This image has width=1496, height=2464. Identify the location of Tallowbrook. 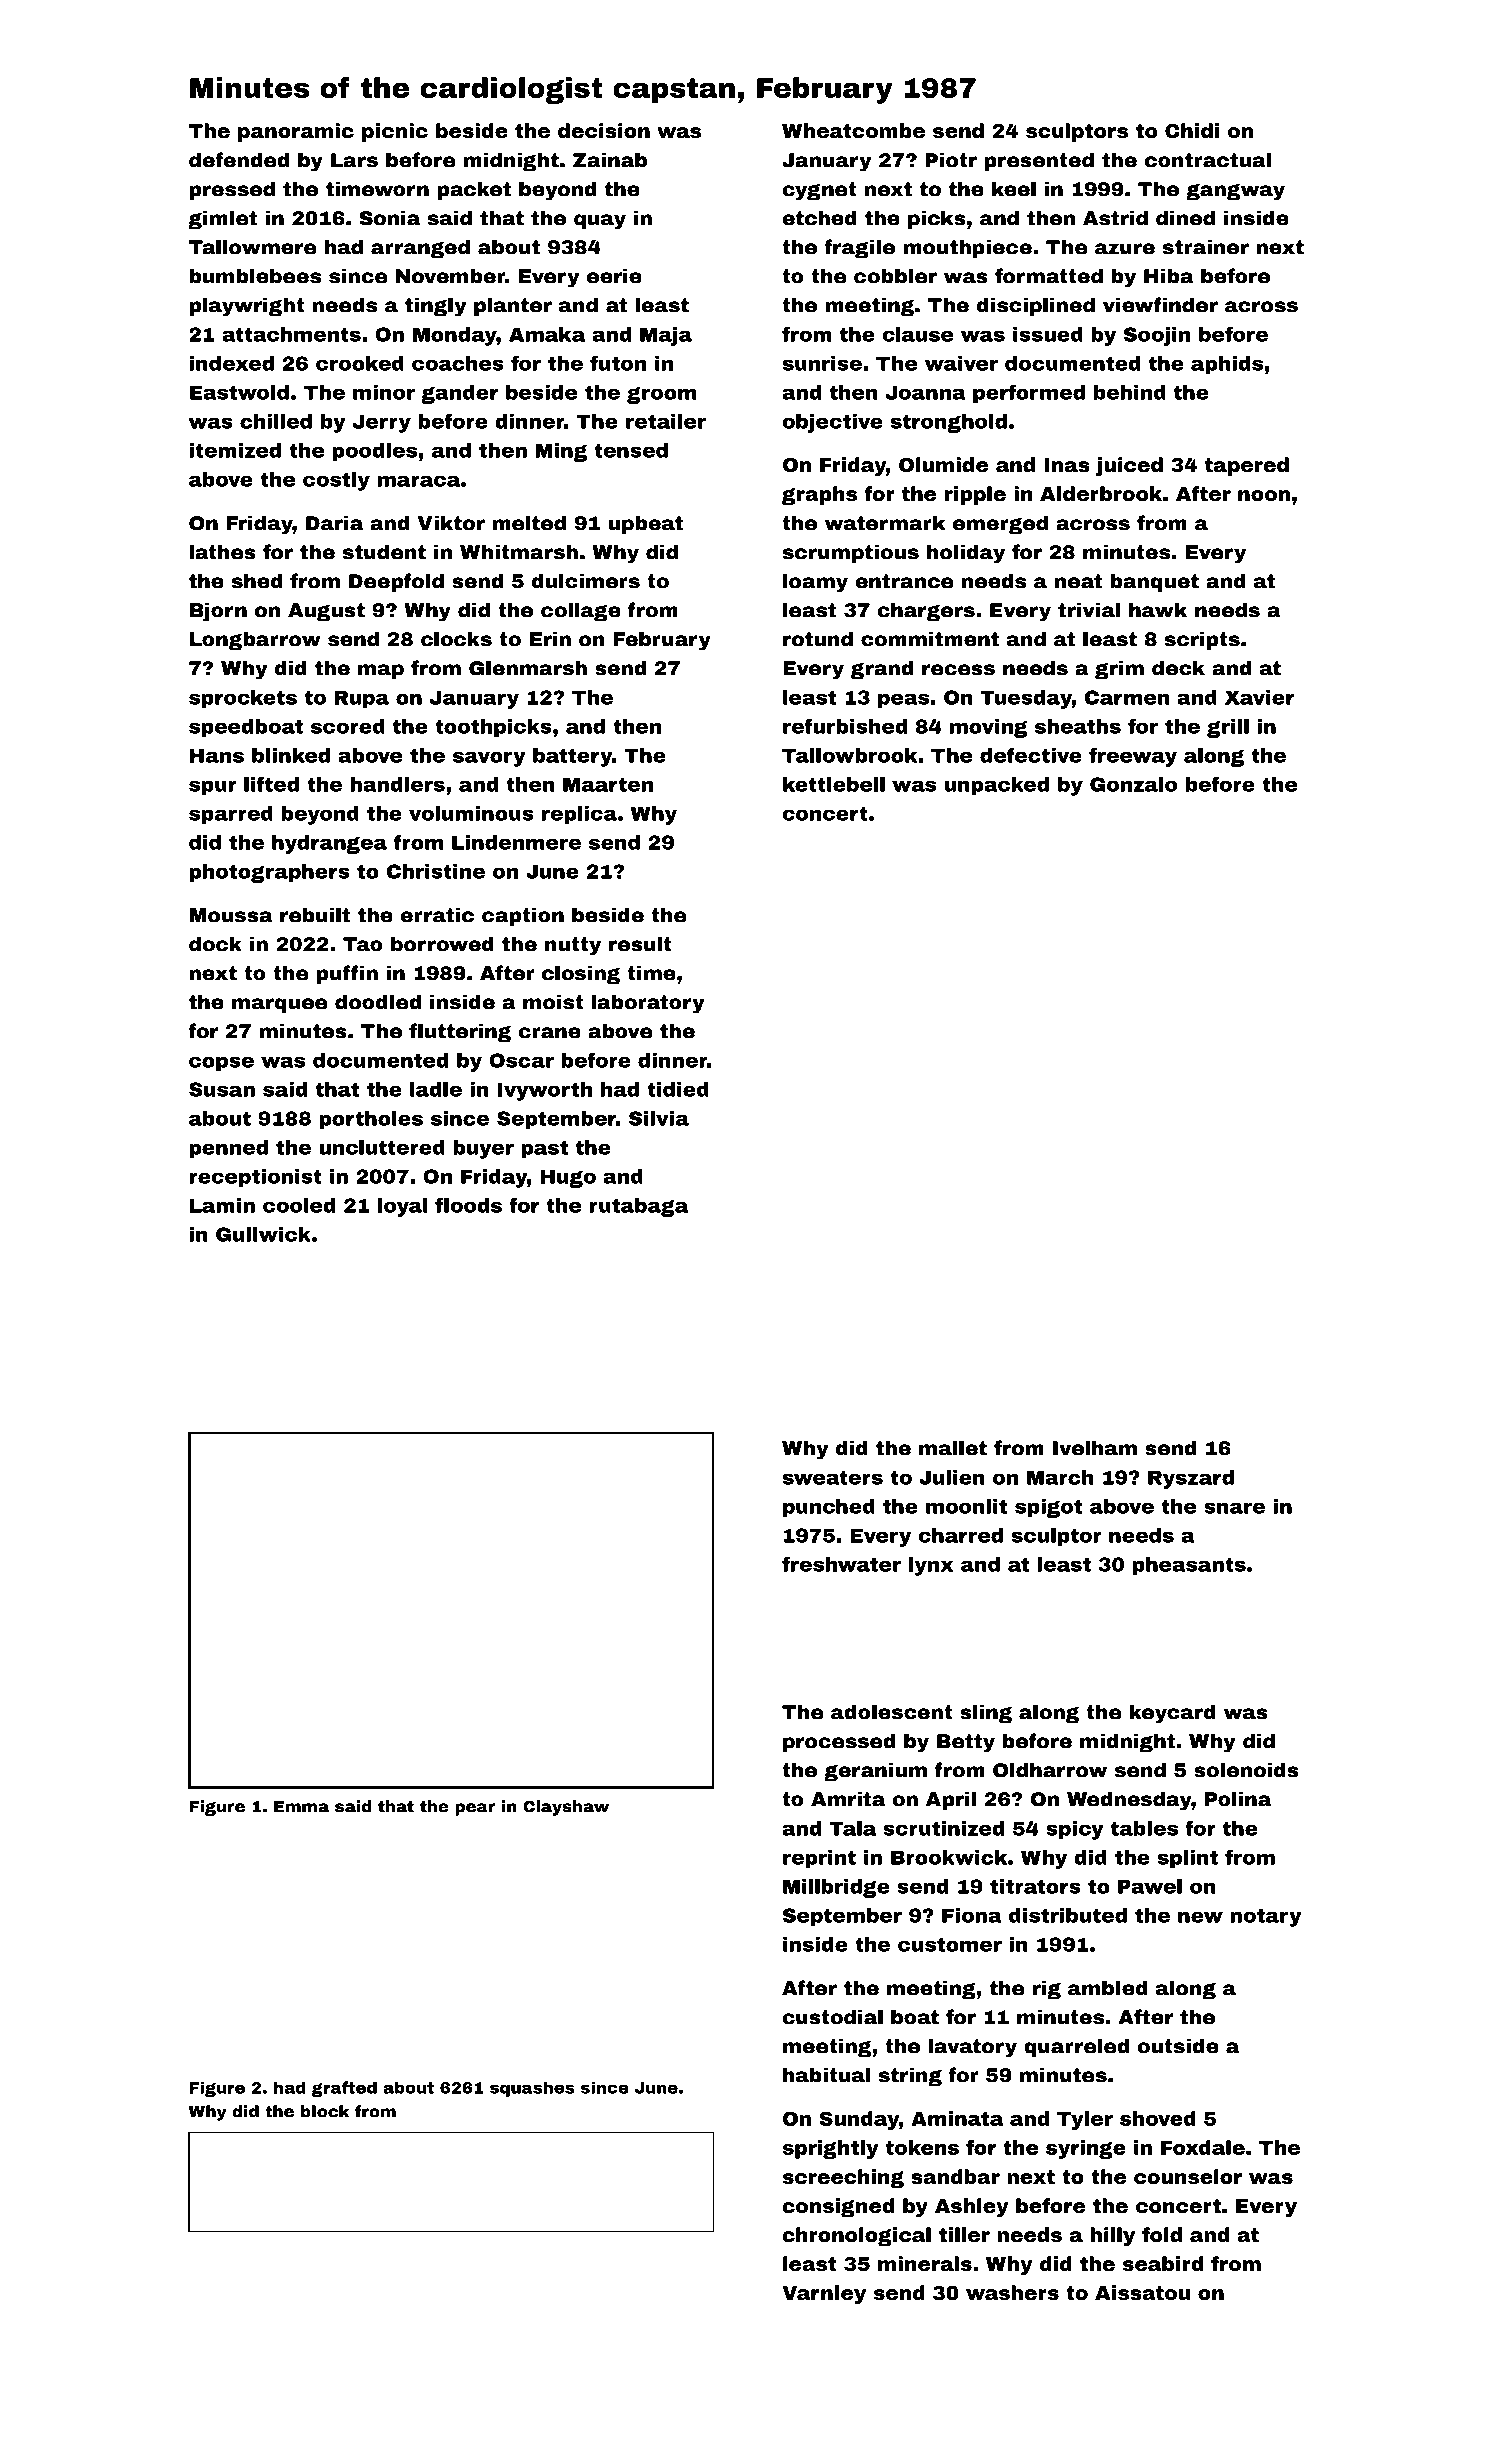
(850, 755).
